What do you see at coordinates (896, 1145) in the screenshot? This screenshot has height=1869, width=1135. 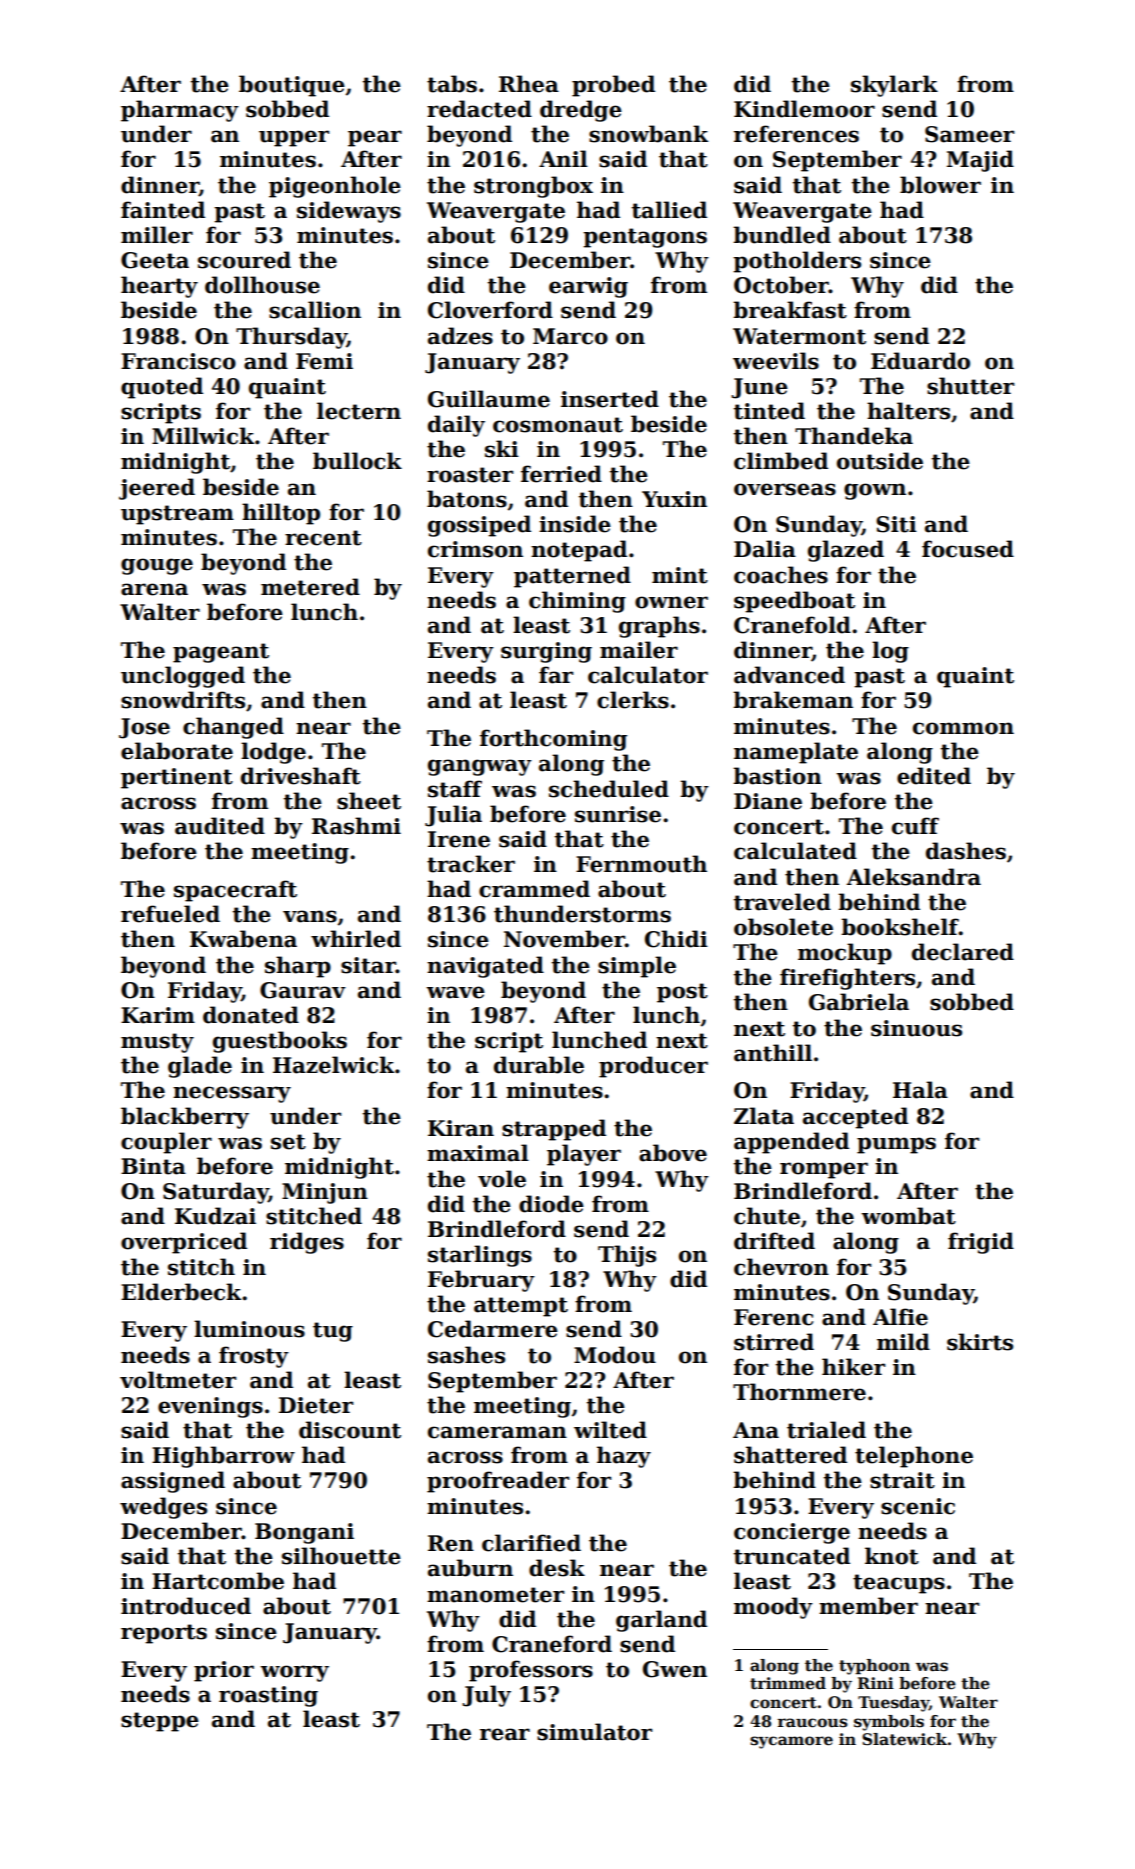 I see `pumps` at bounding box center [896, 1145].
